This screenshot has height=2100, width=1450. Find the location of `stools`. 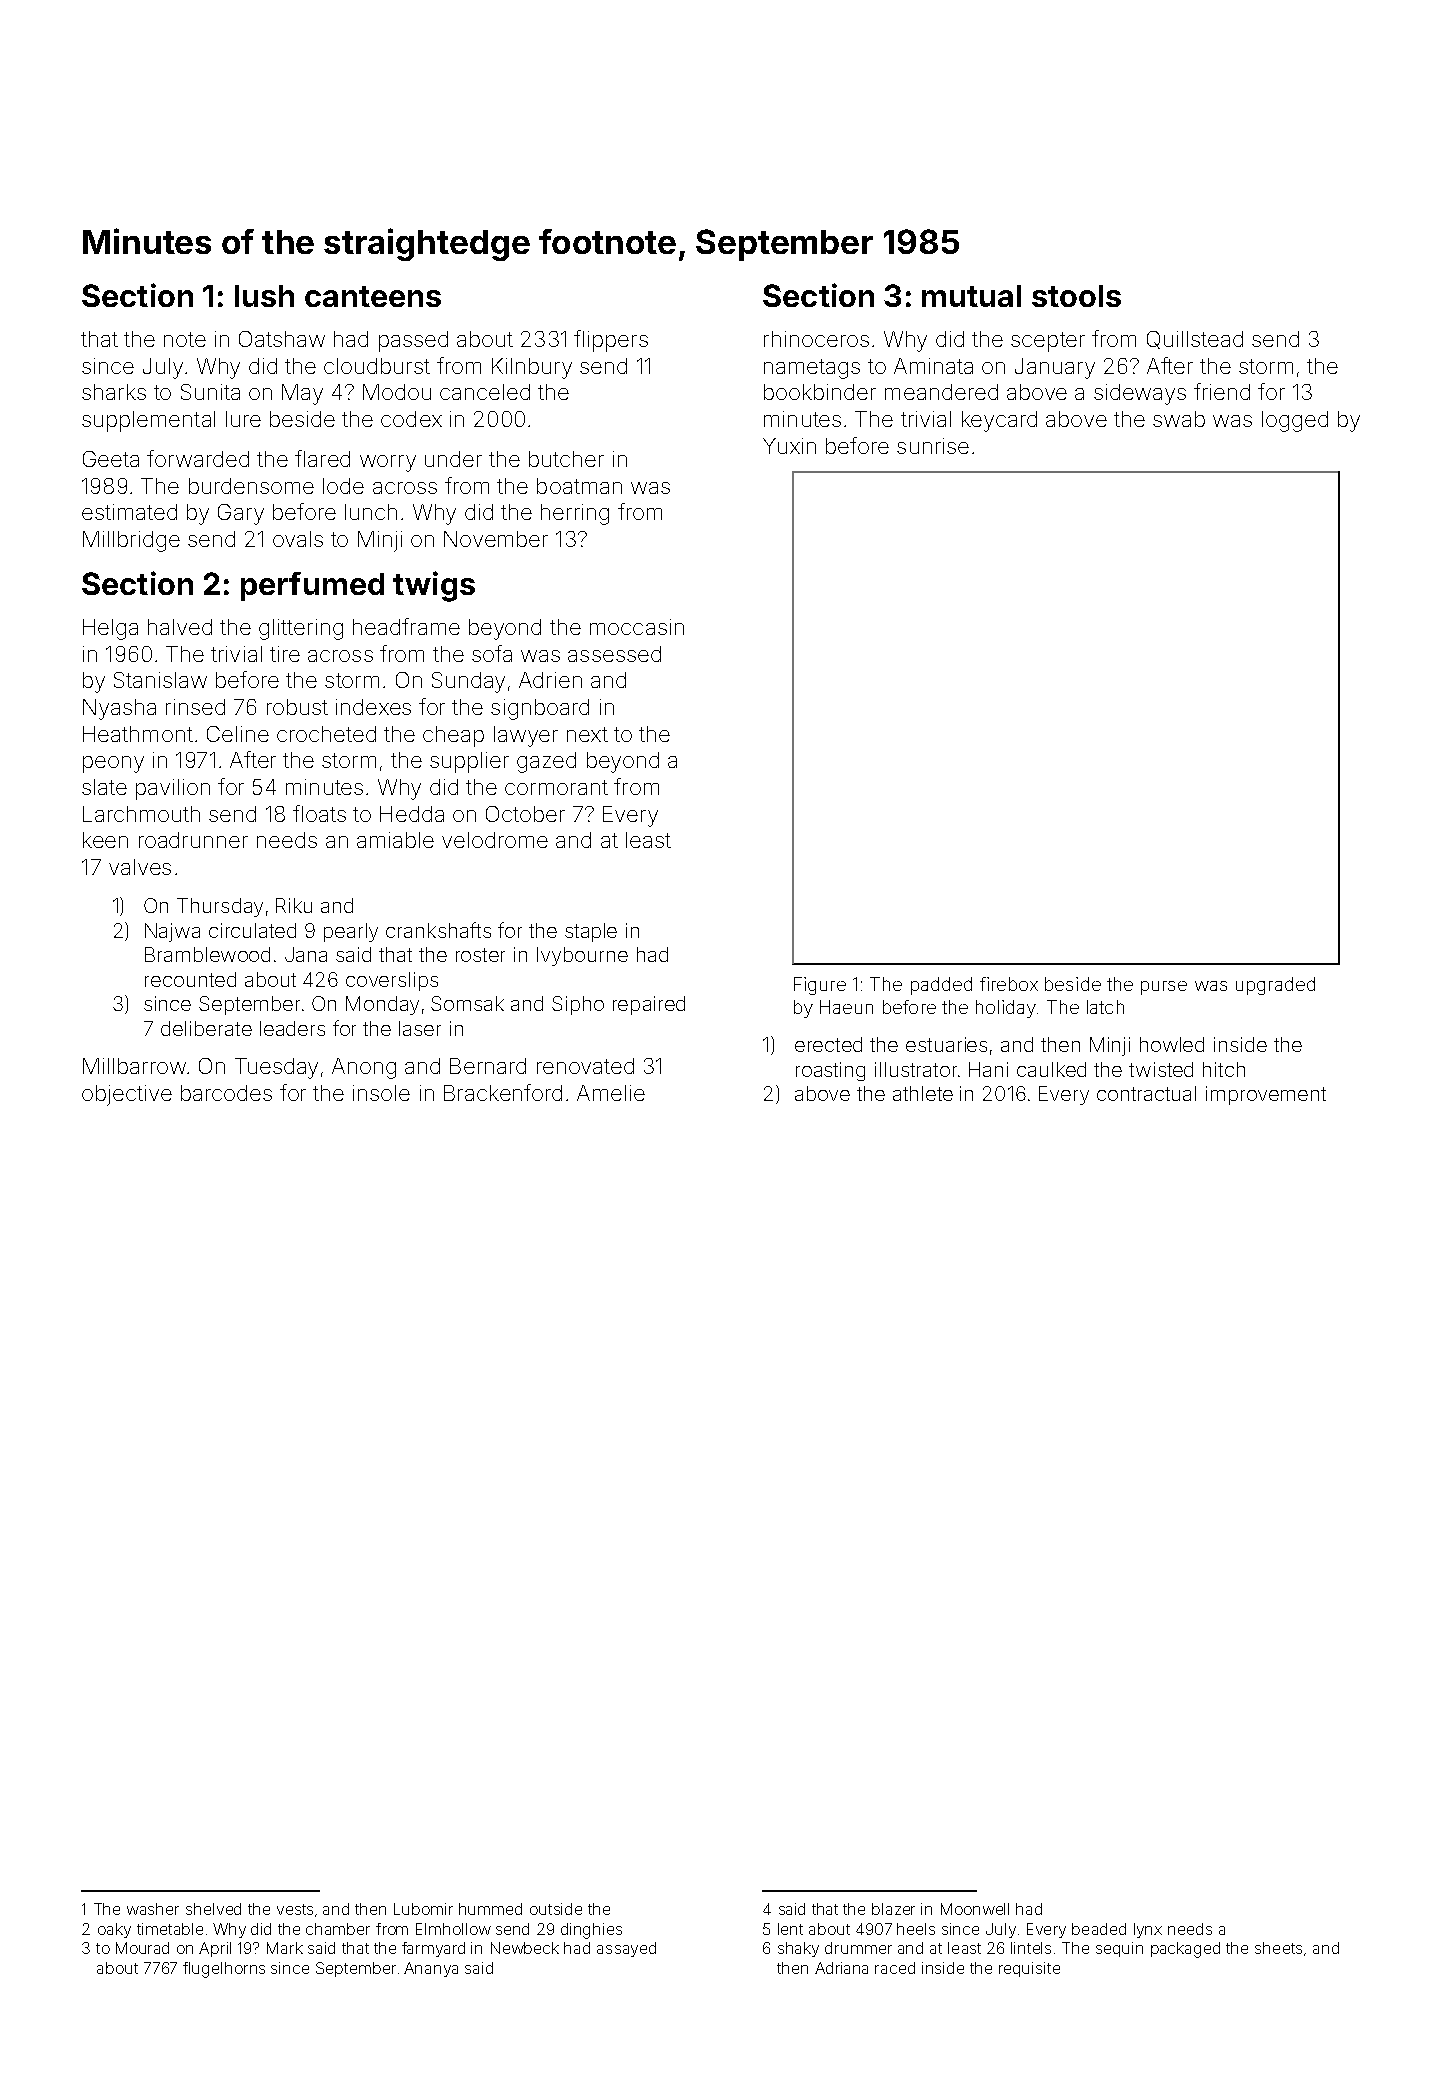

stools is located at coordinates (1076, 296).
